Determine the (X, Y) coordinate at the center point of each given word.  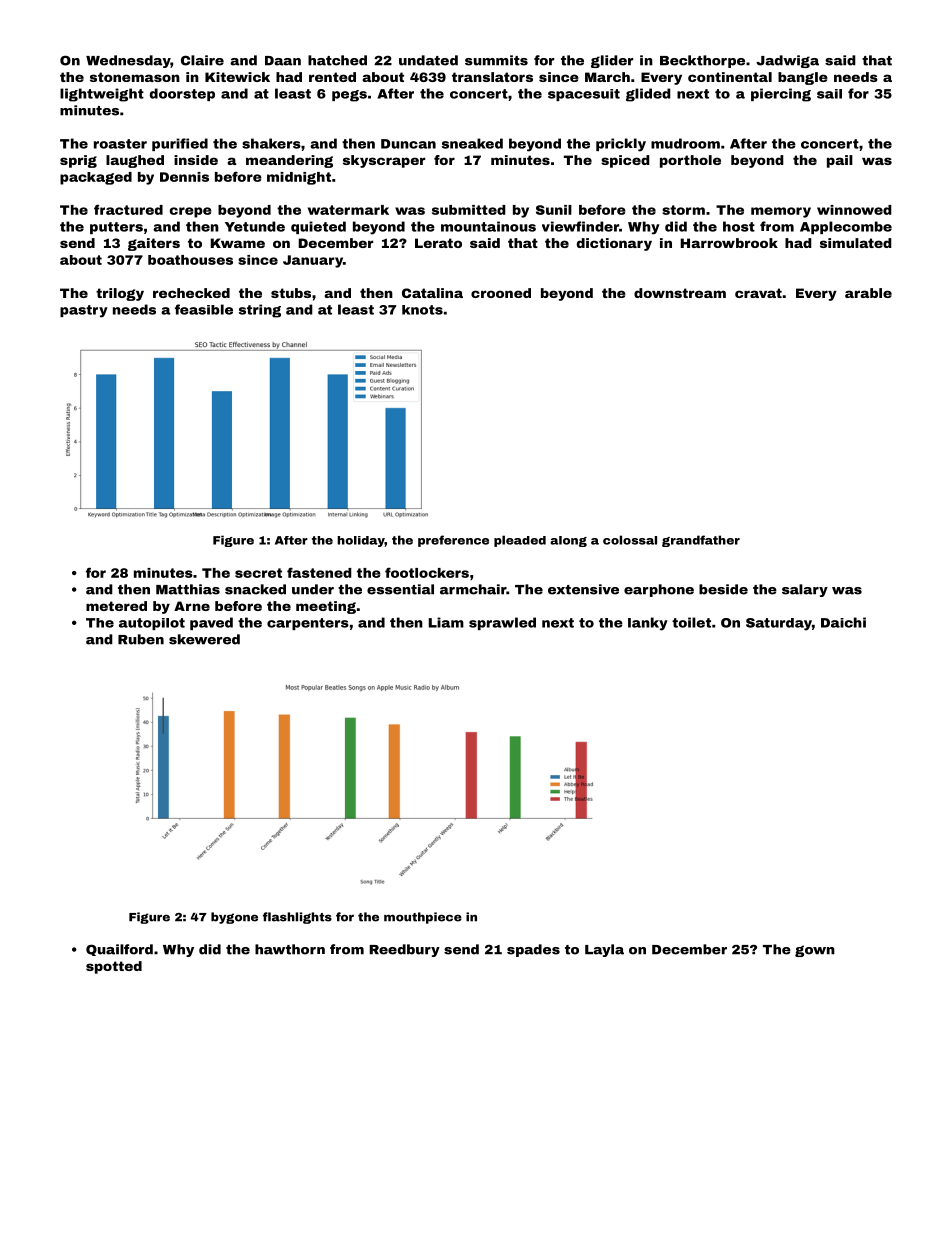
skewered (204, 639)
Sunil (554, 210)
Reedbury (404, 950)
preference (453, 541)
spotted (114, 967)
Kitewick (237, 77)
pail (840, 161)
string (260, 311)
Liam (446, 622)
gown (815, 951)
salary (805, 590)
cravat (758, 293)
